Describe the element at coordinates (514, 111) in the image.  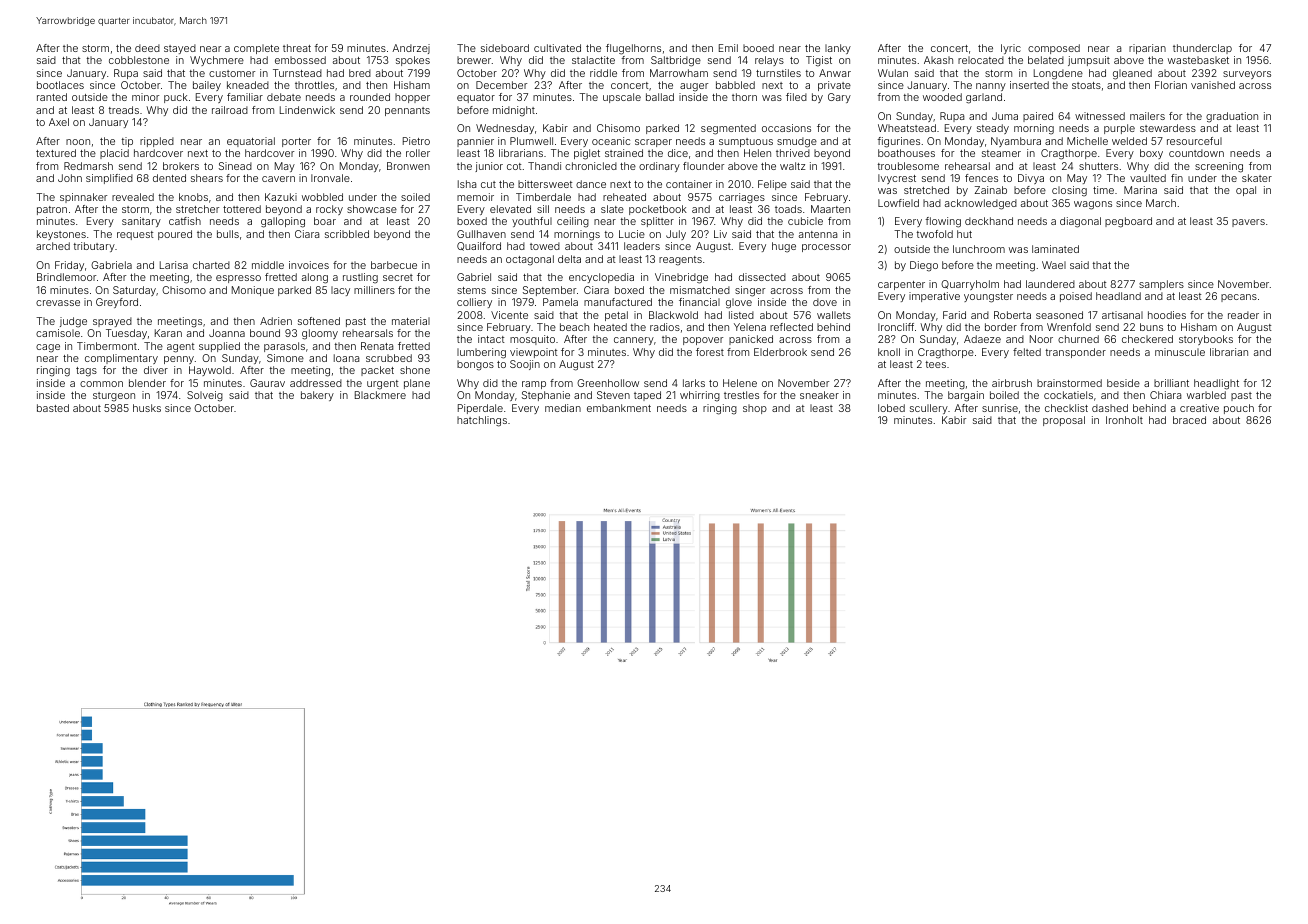
I see `midnight` at that location.
